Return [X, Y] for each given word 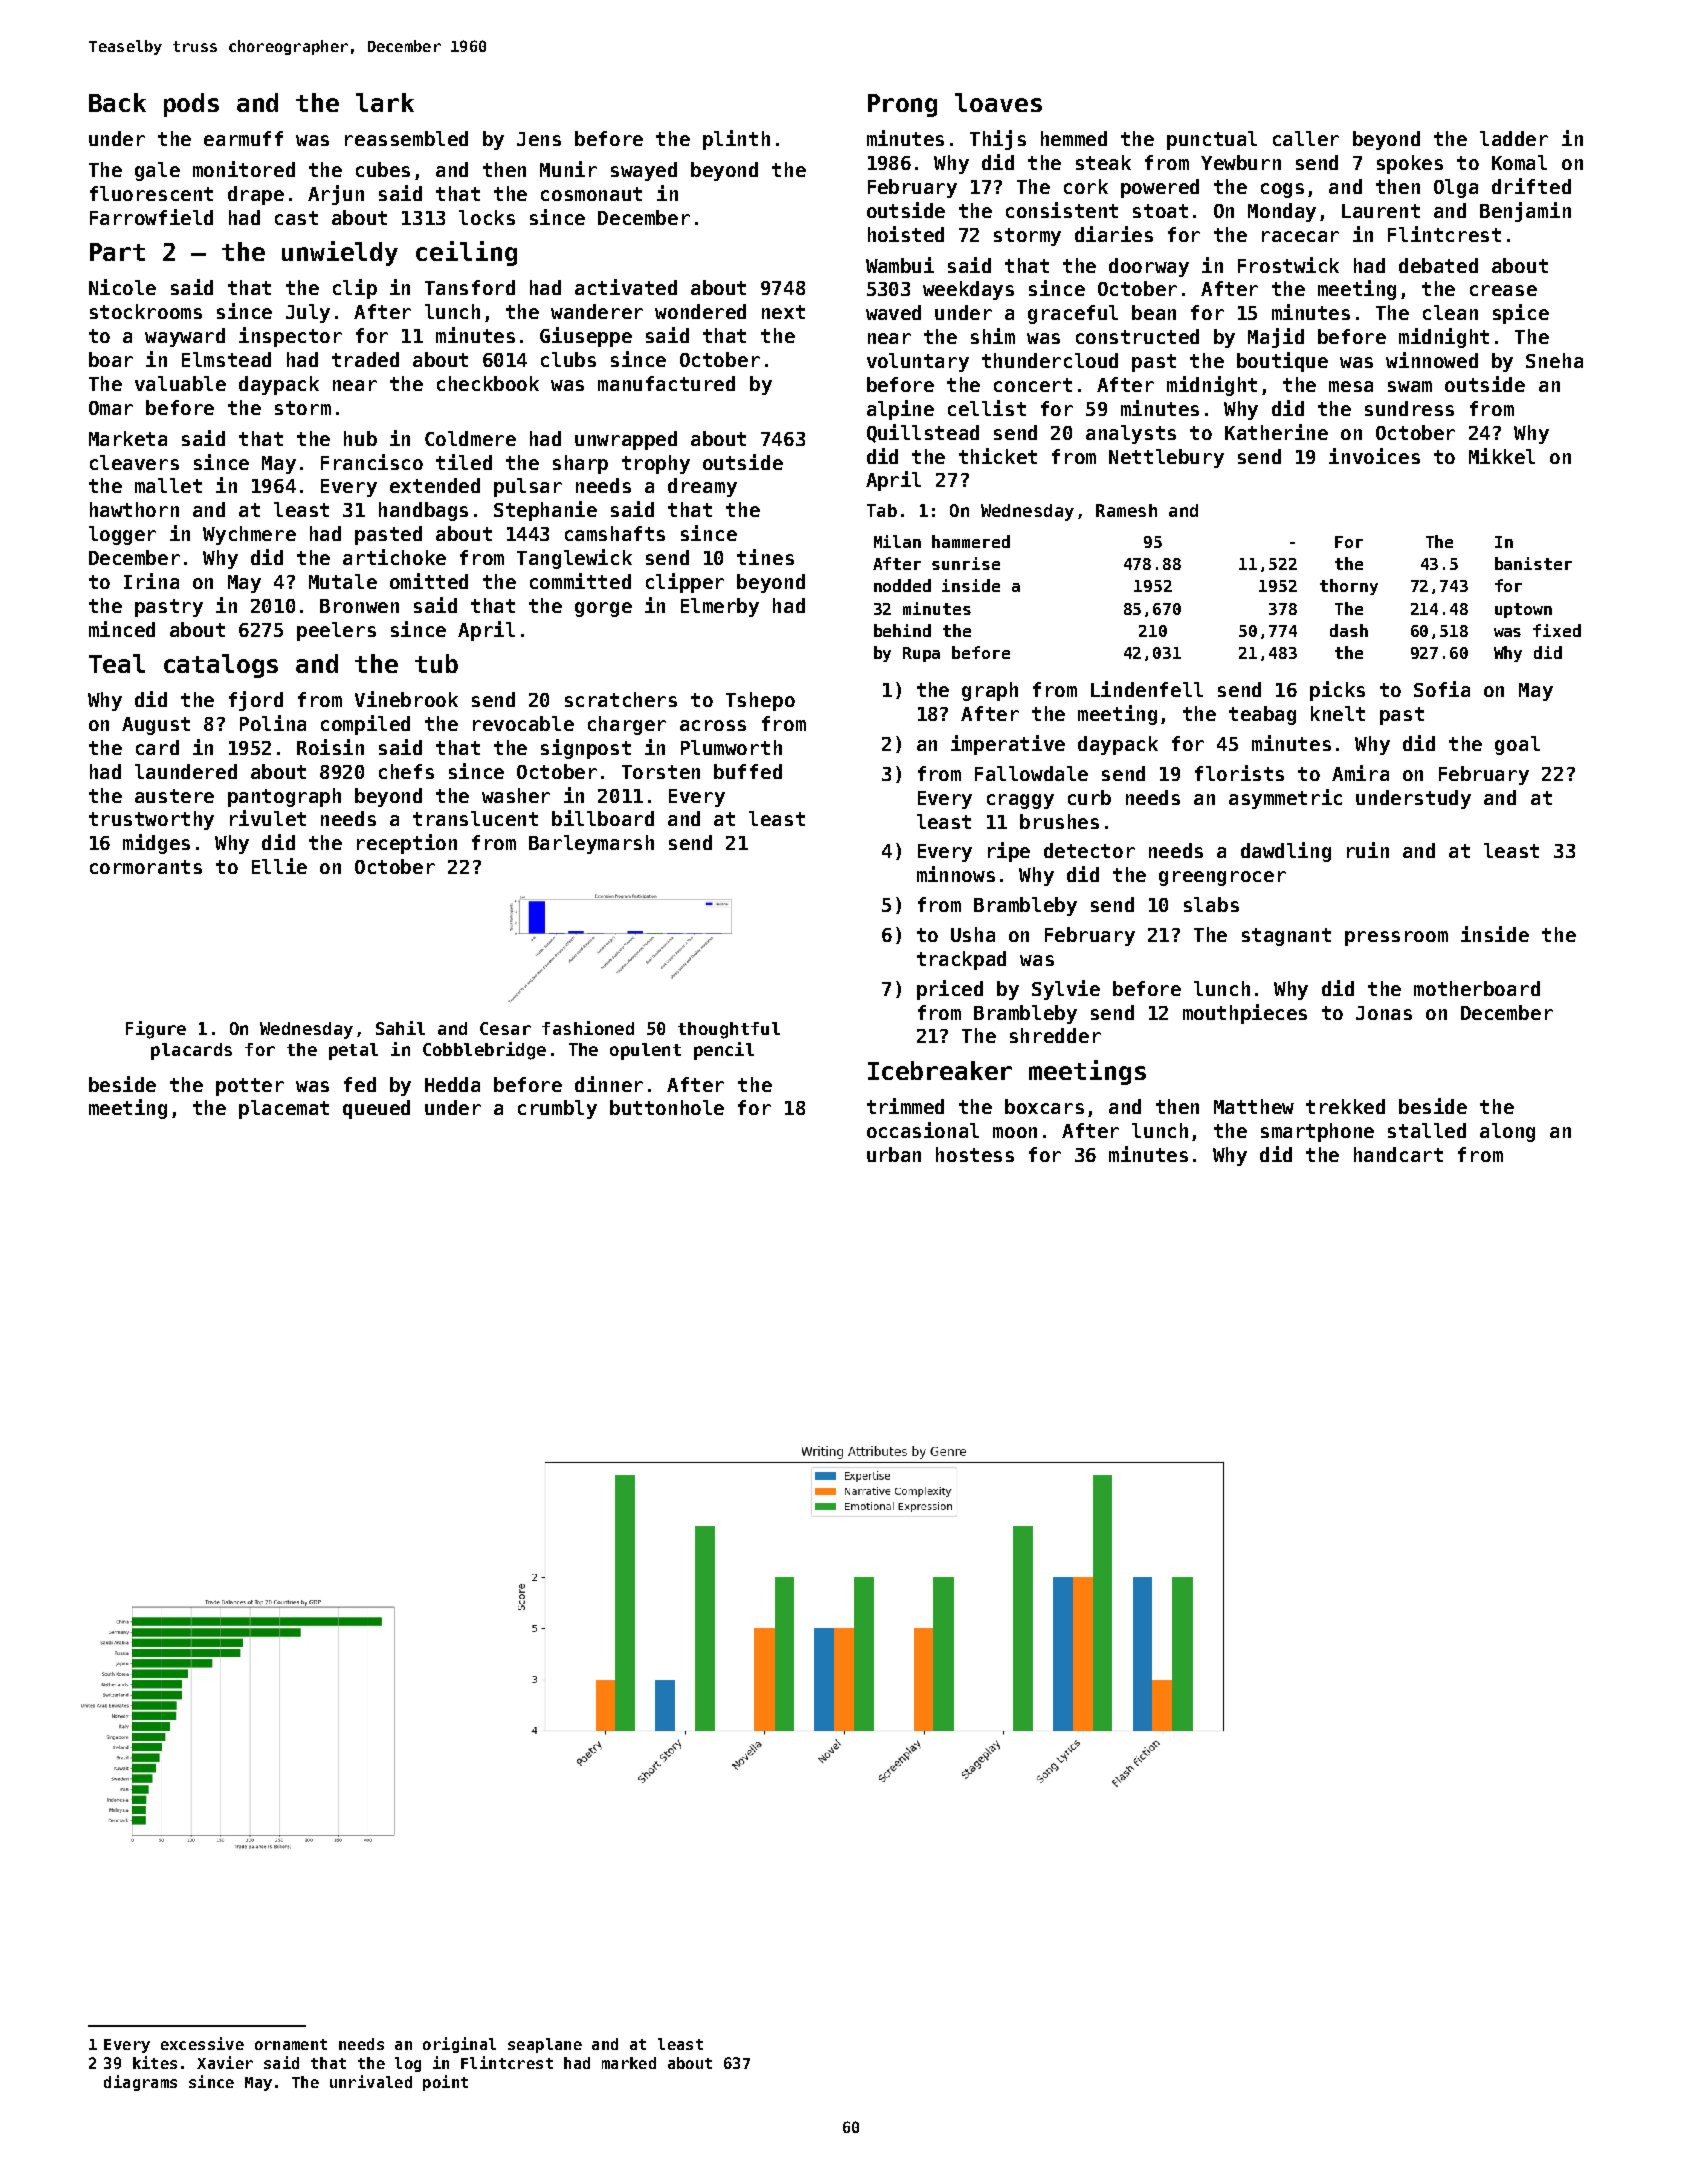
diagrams [140, 2083]
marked [629, 2063]
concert [1033, 385]
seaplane [545, 2045]
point [445, 2083]
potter [250, 1087]
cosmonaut [591, 194]
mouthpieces [1245, 1014]
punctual [1212, 140]
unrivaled [371, 2081]
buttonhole [667, 1107]
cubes [383, 169]
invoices [1374, 456]
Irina [151, 581]
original [459, 2045]
